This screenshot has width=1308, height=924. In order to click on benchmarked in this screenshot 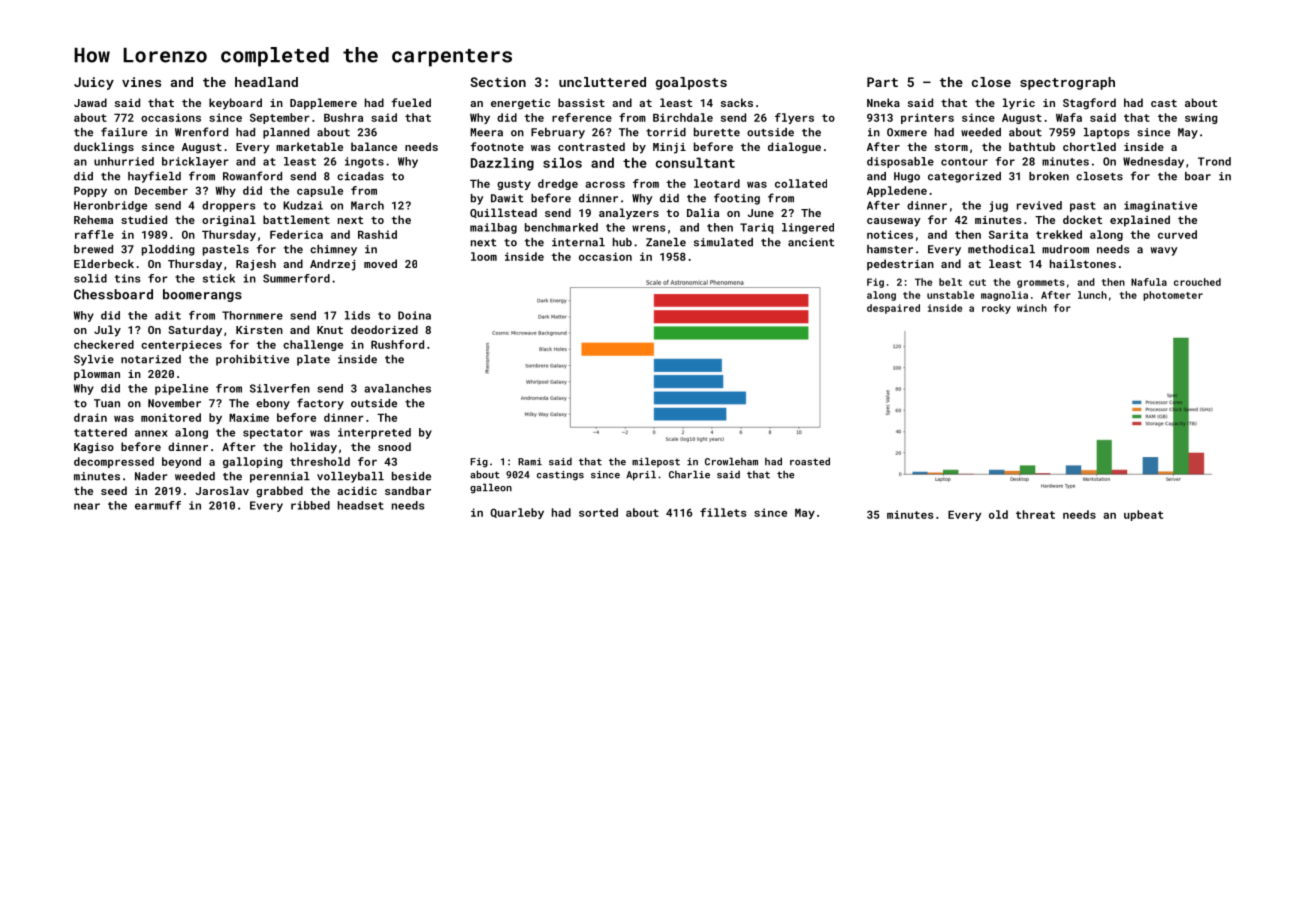, I will do `click(561, 227)`.
